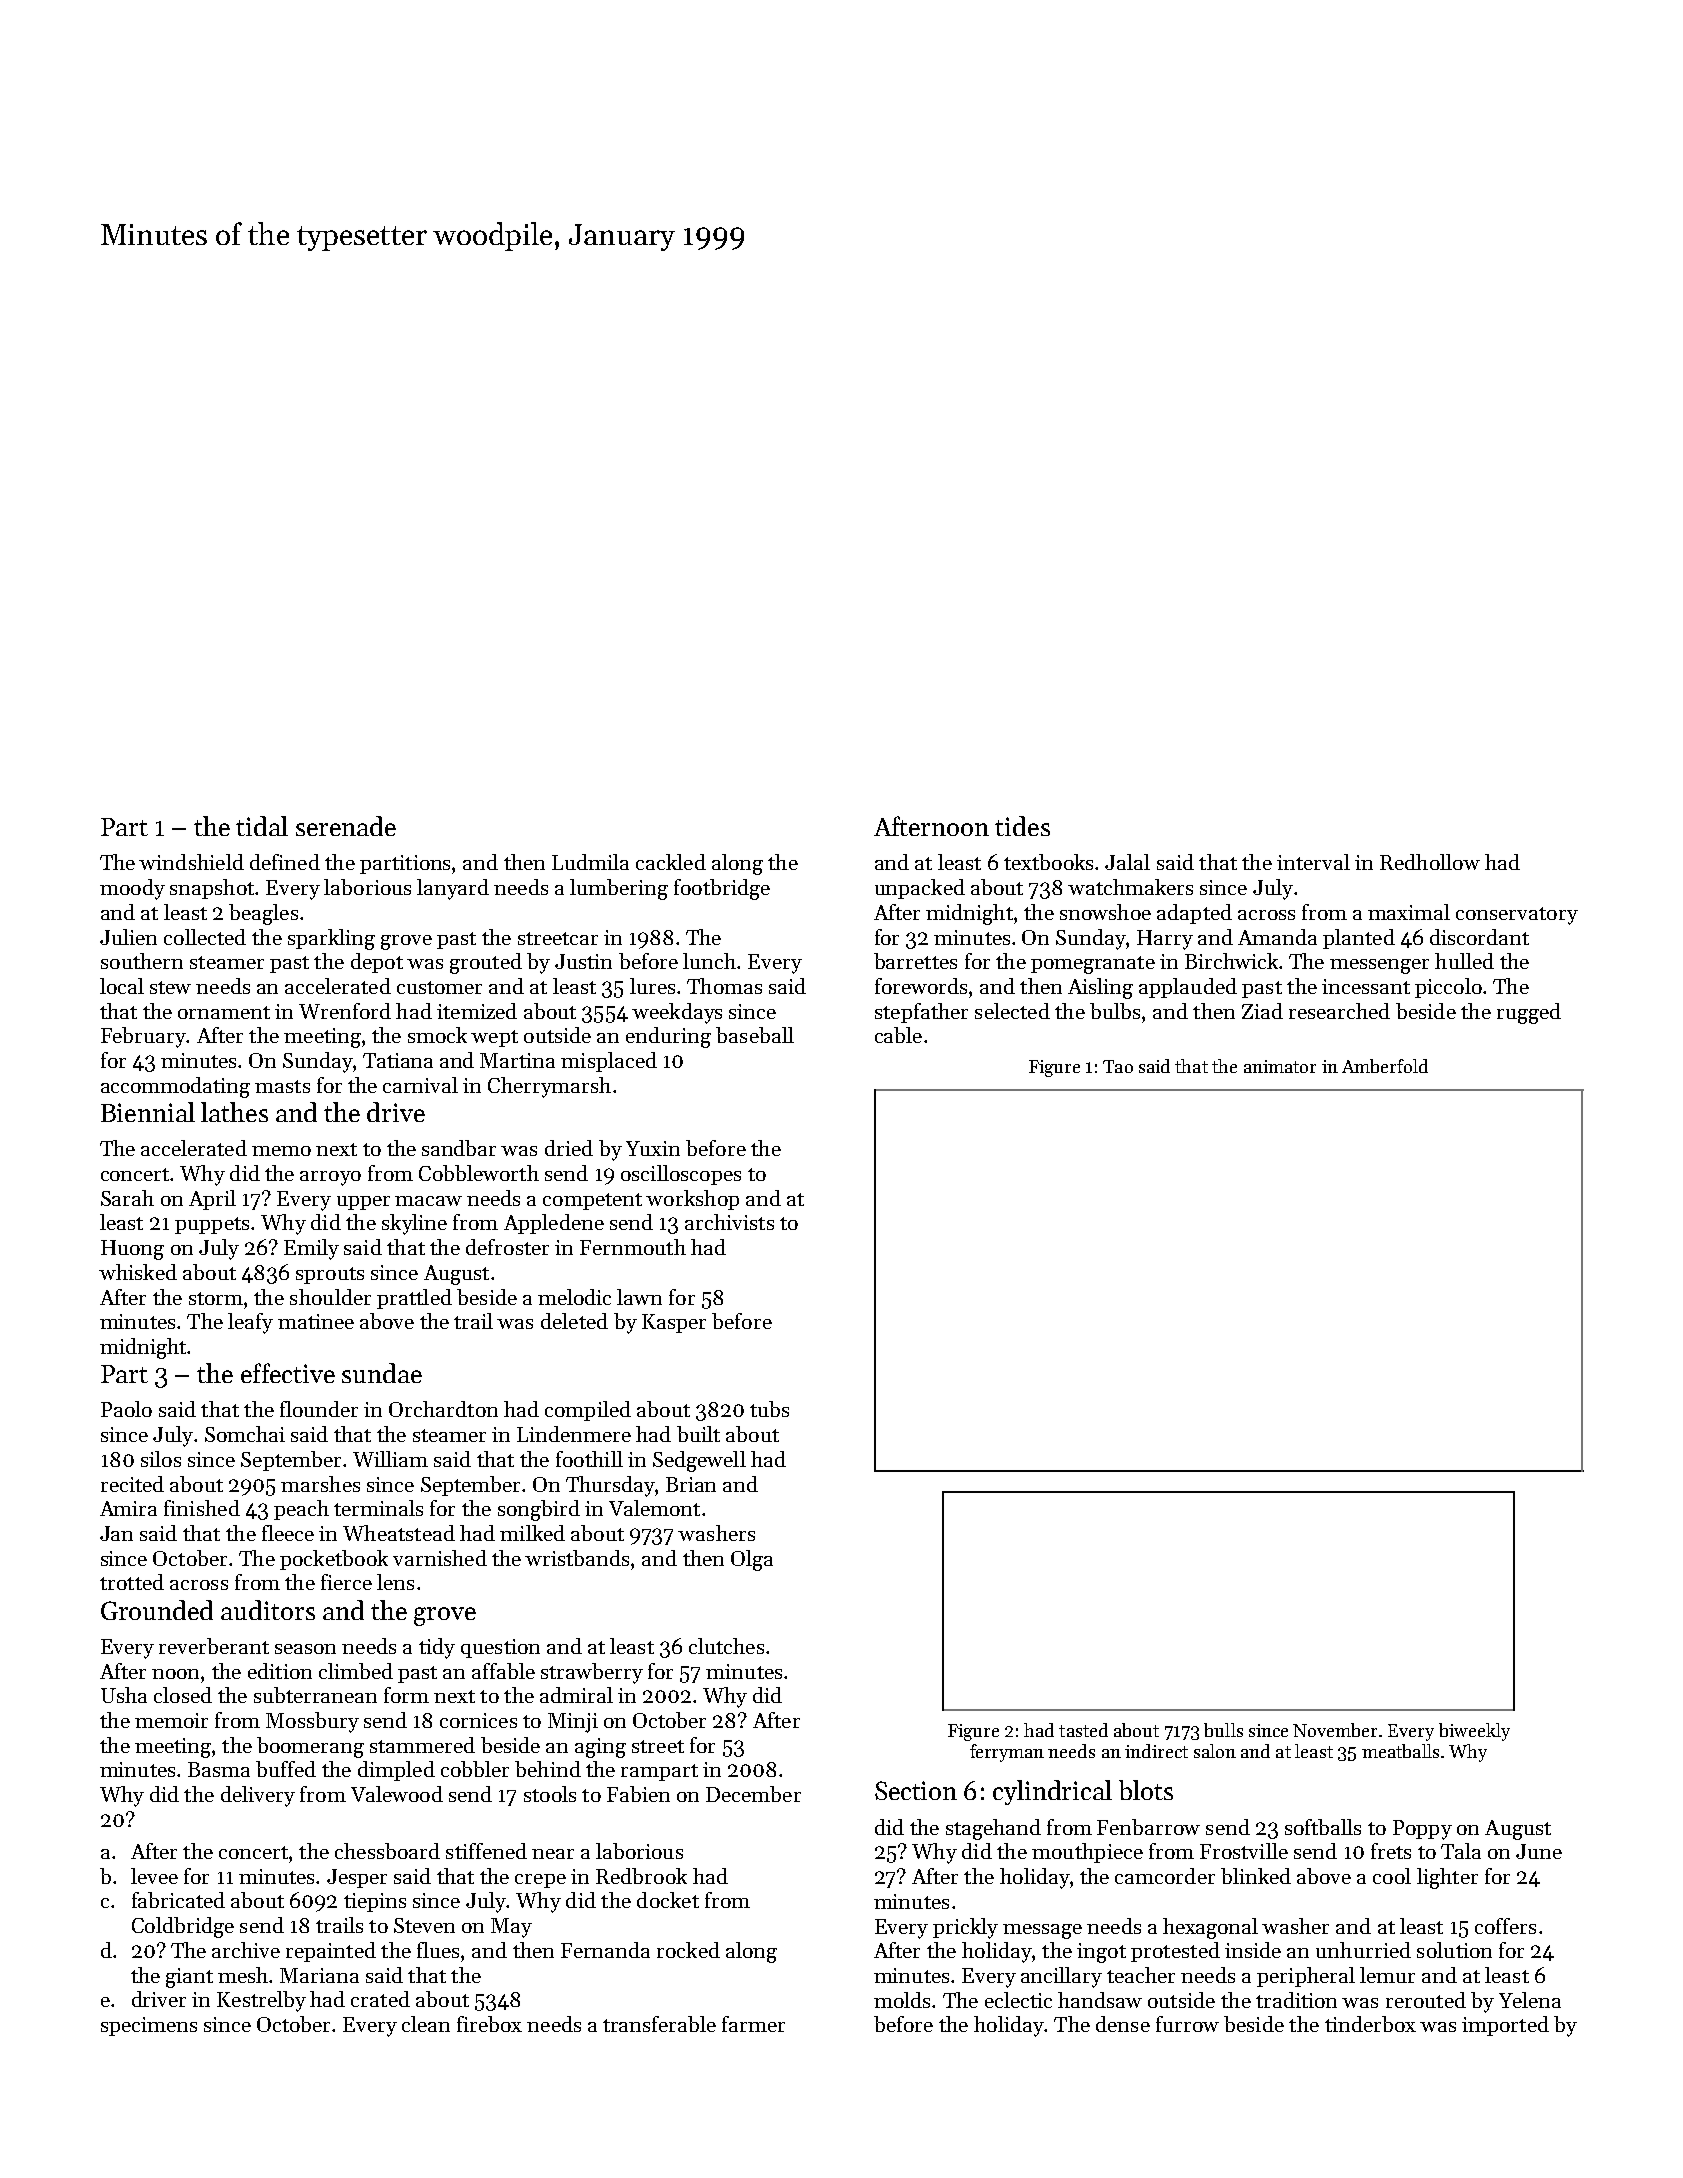 The width and height of the screenshot is (1683, 2178). What do you see at coordinates (1012, 1011) in the screenshot?
I see `selected` at bounding box center [1012, 1011].
